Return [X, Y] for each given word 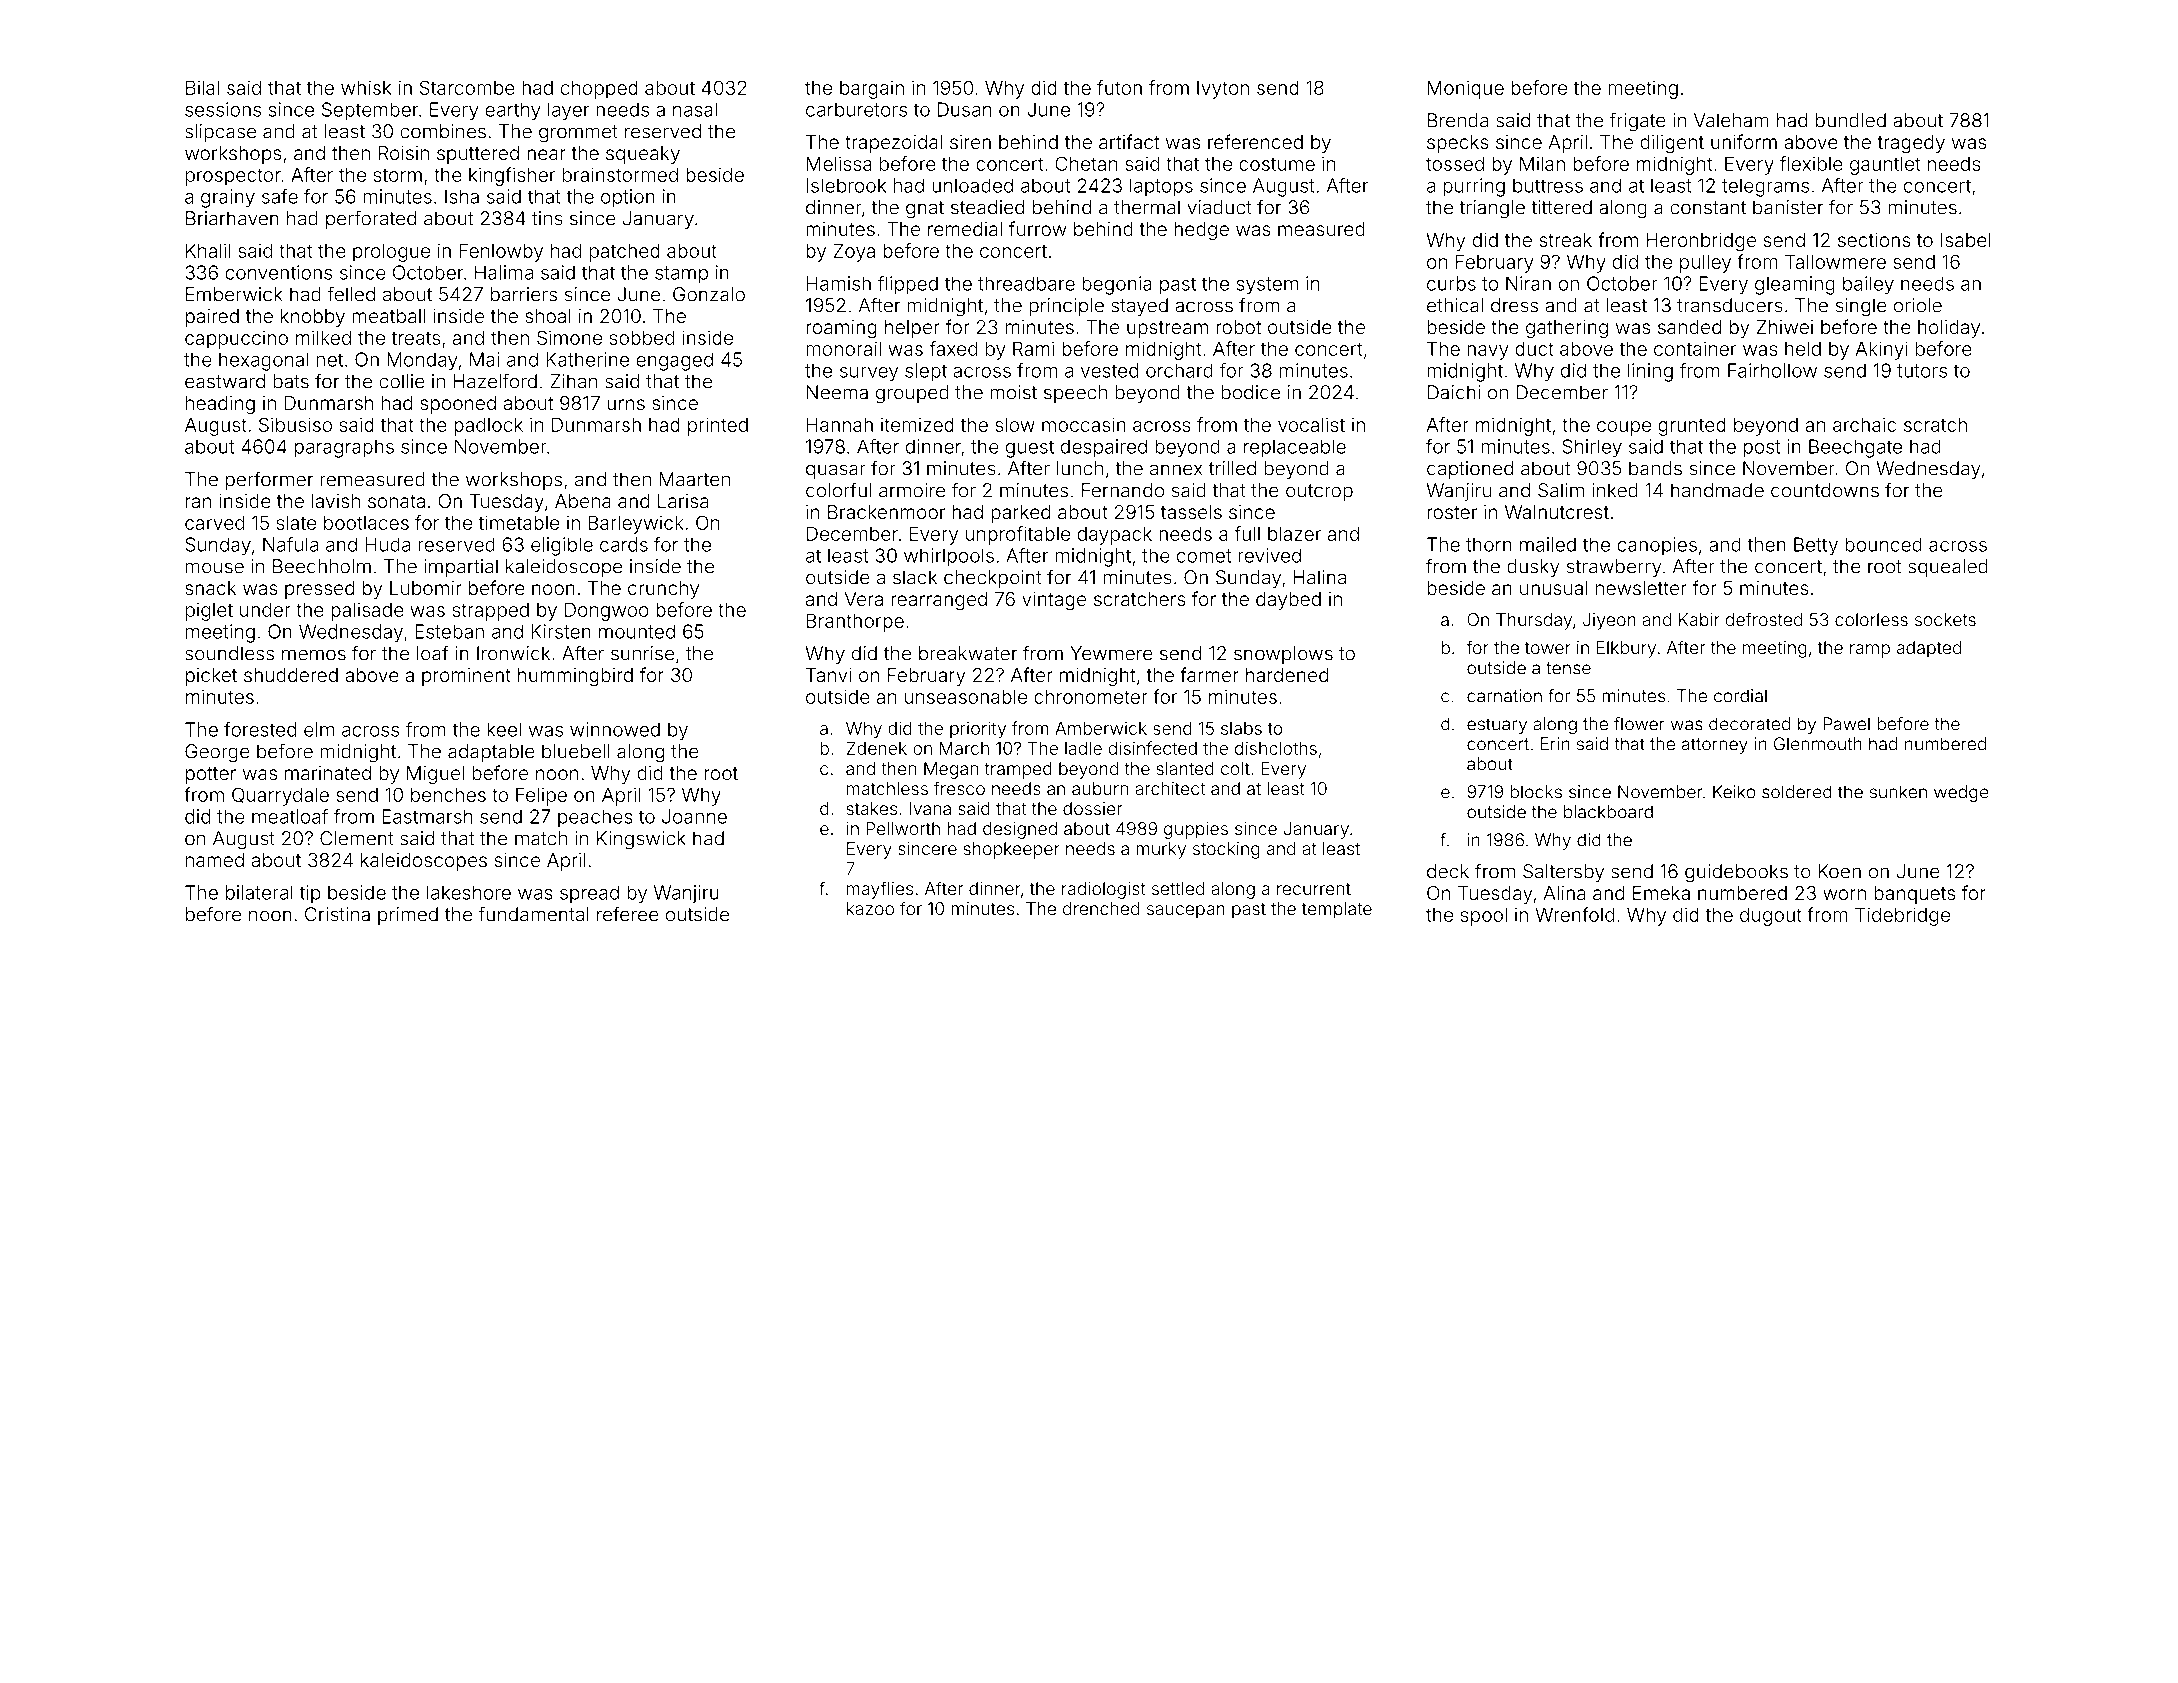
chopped [599, 90]
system [1267, 286]
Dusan [964, 109]
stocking [1226, 850]
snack [210, 588]
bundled [1851, 120]
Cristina [337, 914]
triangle [1492, 209]
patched [625, 253]
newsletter [1641, 588]
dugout [1771, 917]
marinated [328, 773]
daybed [1288, 601]
